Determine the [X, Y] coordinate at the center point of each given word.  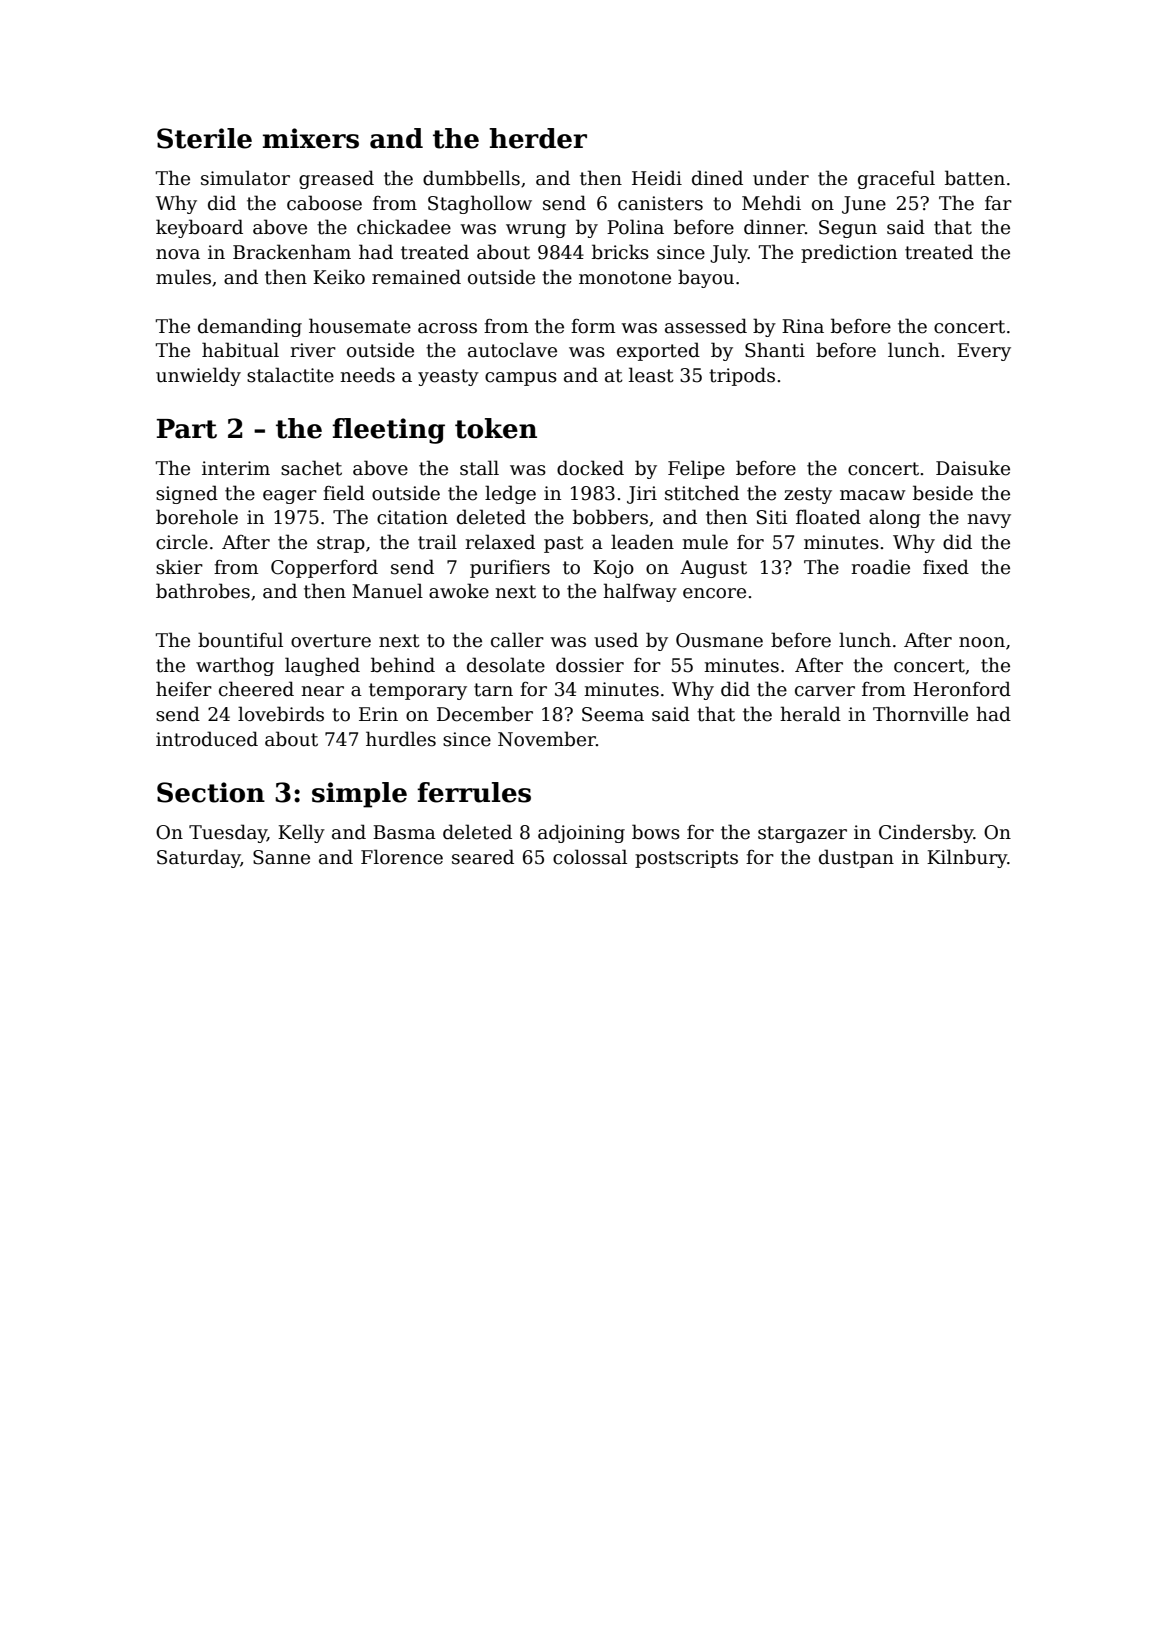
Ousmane [719, 640]
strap [341, 544]
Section [211, 792]
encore [714, 593]
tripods [742, 376]
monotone [625, 278]
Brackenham [292, 252]
